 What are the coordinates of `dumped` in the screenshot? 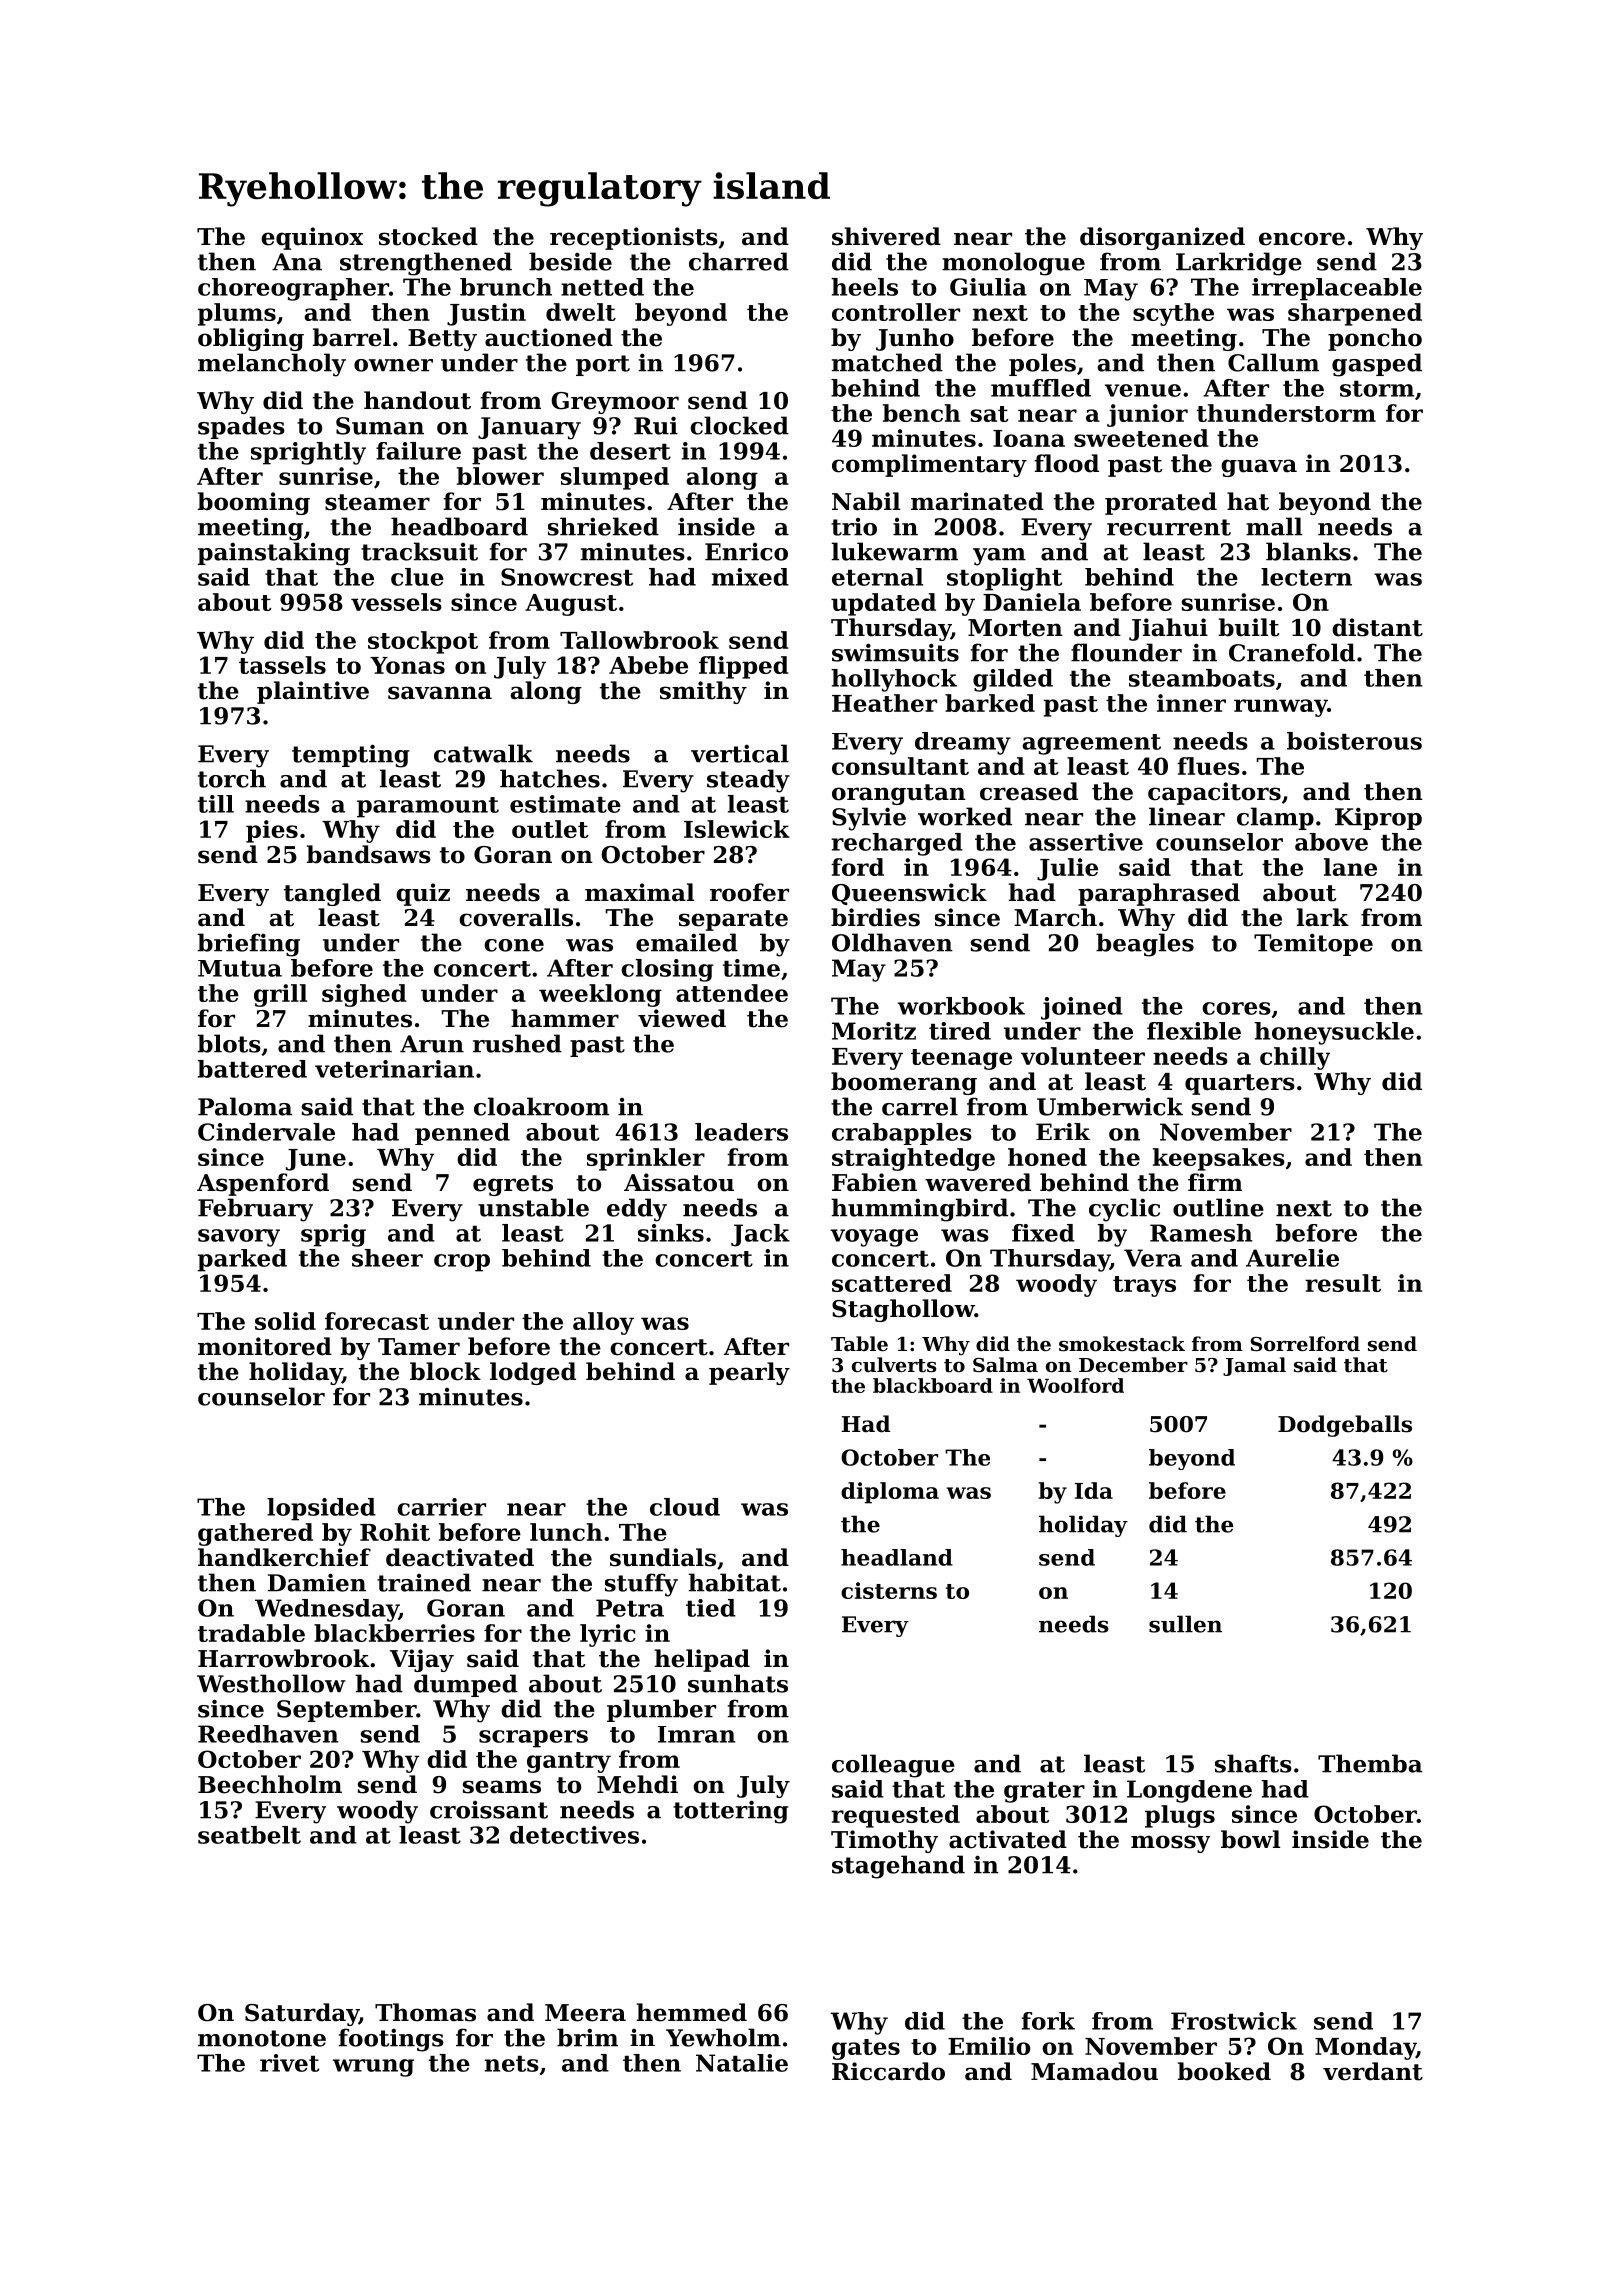 It's located at (466, 1685).
